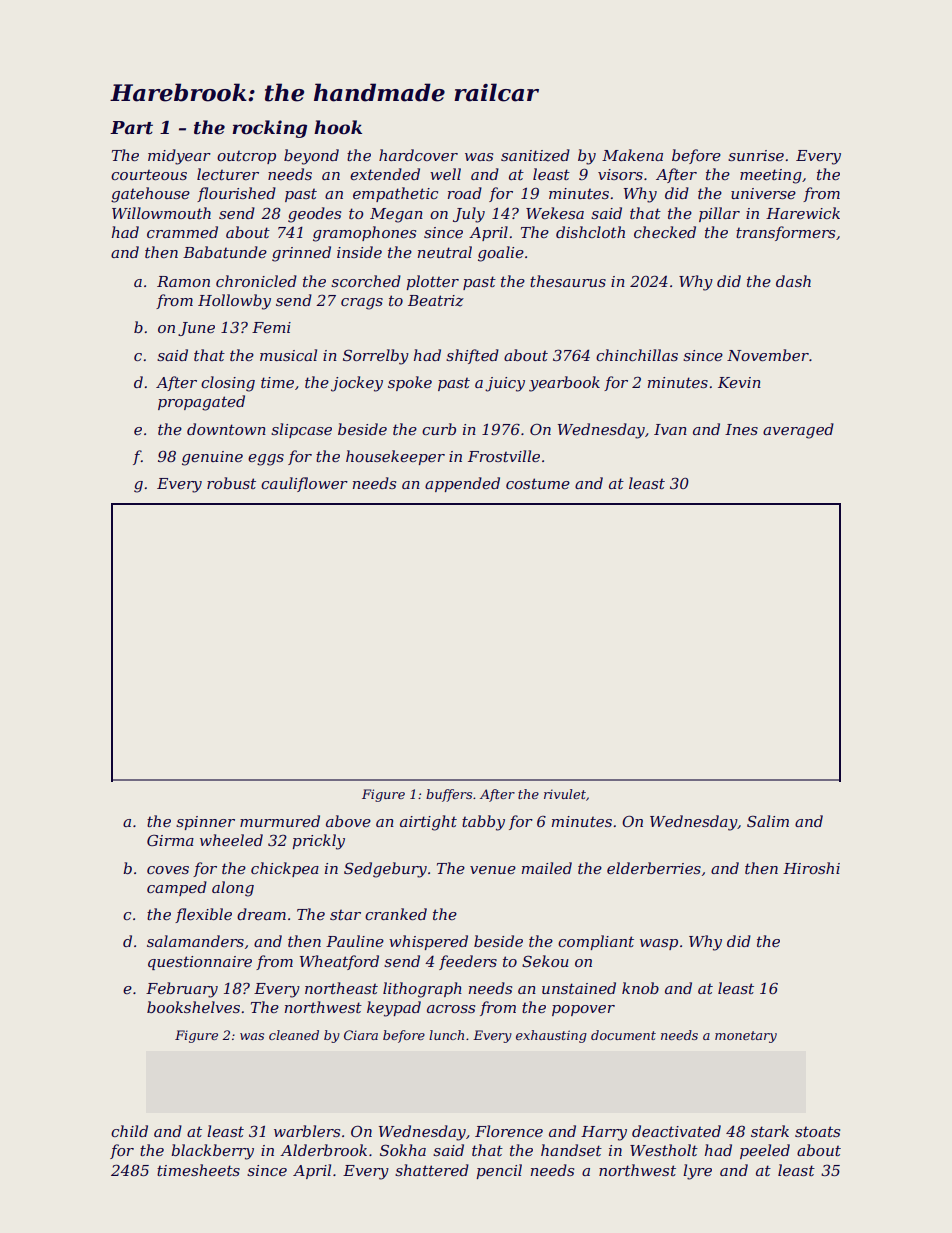 The height and width of the screenshot is (1233, 952). I want to click on sunrise, so click(756, 155).
